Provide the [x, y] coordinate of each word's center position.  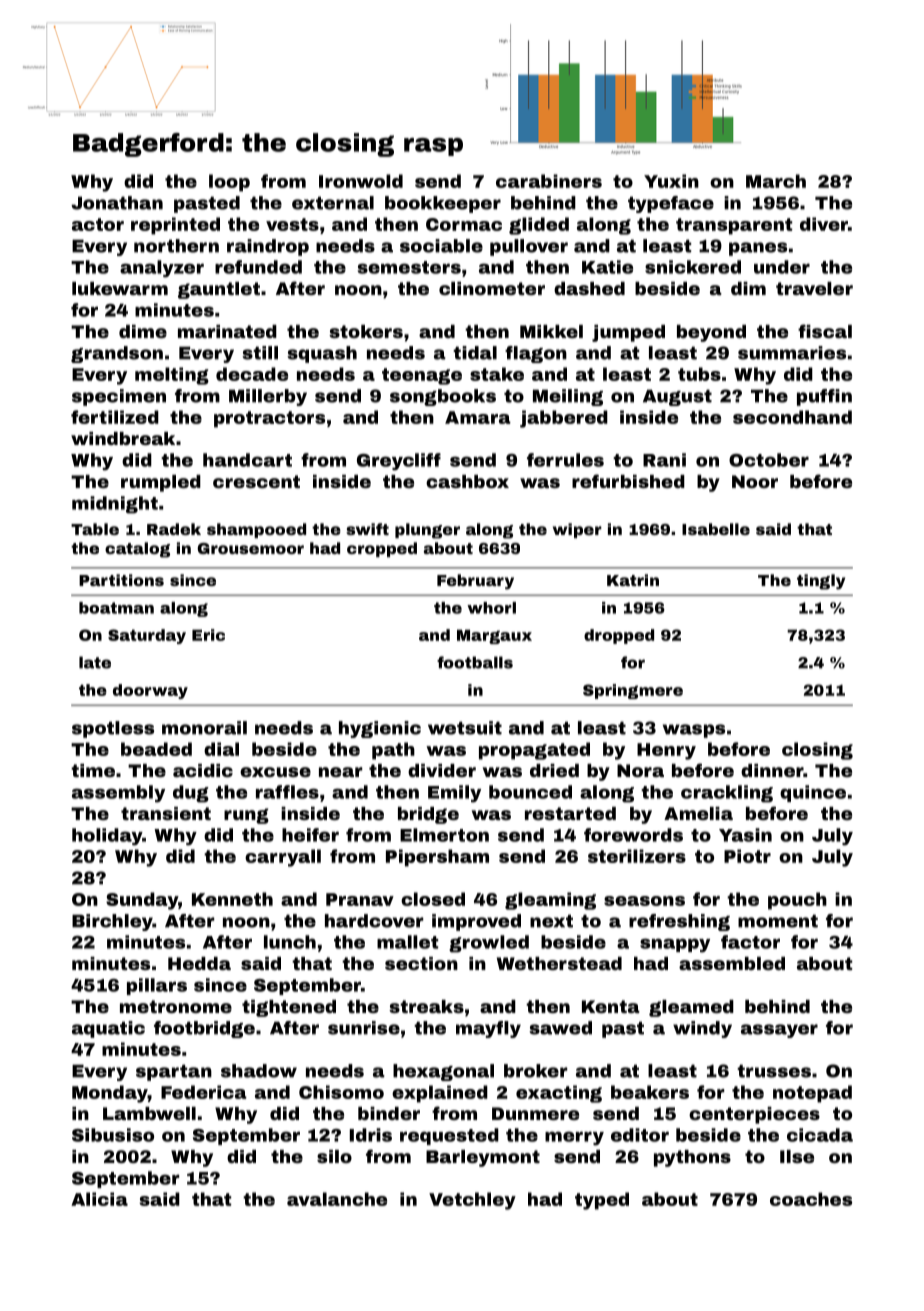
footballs [475, 662]
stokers [366, 331]
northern [176, 246]
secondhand [792, 417]
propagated [534, 751]
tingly [821, 582]
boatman [116, 608]
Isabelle [716, 529]
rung [246, 816]
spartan [174, 1072]
